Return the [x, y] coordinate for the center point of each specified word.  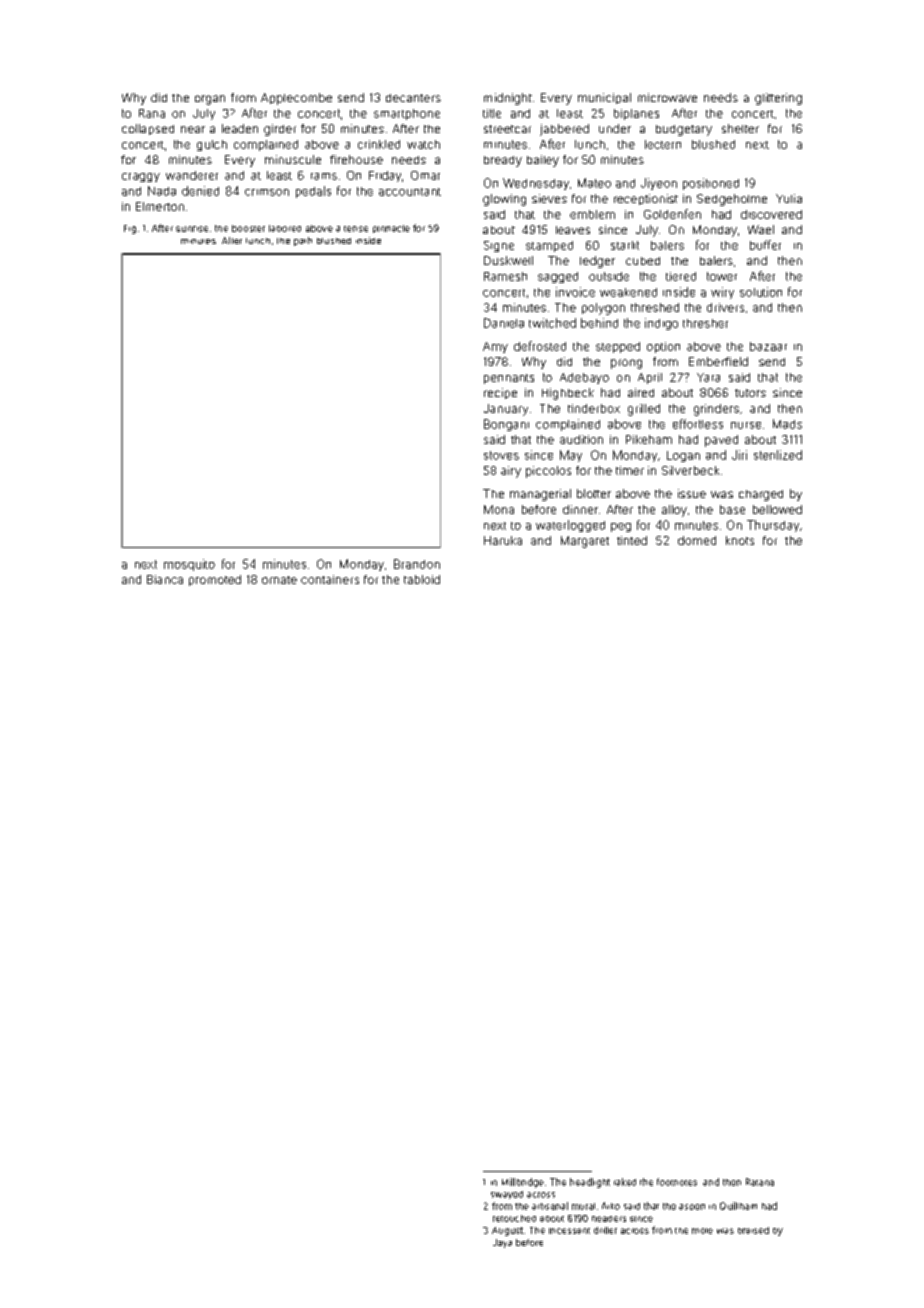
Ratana [760, 1182]
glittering [778, 99]
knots [740, 540]
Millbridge [523, 1183]
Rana [152, 113]
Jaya [502, 1243]
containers [330, 579]
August [507, 1231]
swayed [507, 1195]
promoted [215, 580]
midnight [508, 99]
